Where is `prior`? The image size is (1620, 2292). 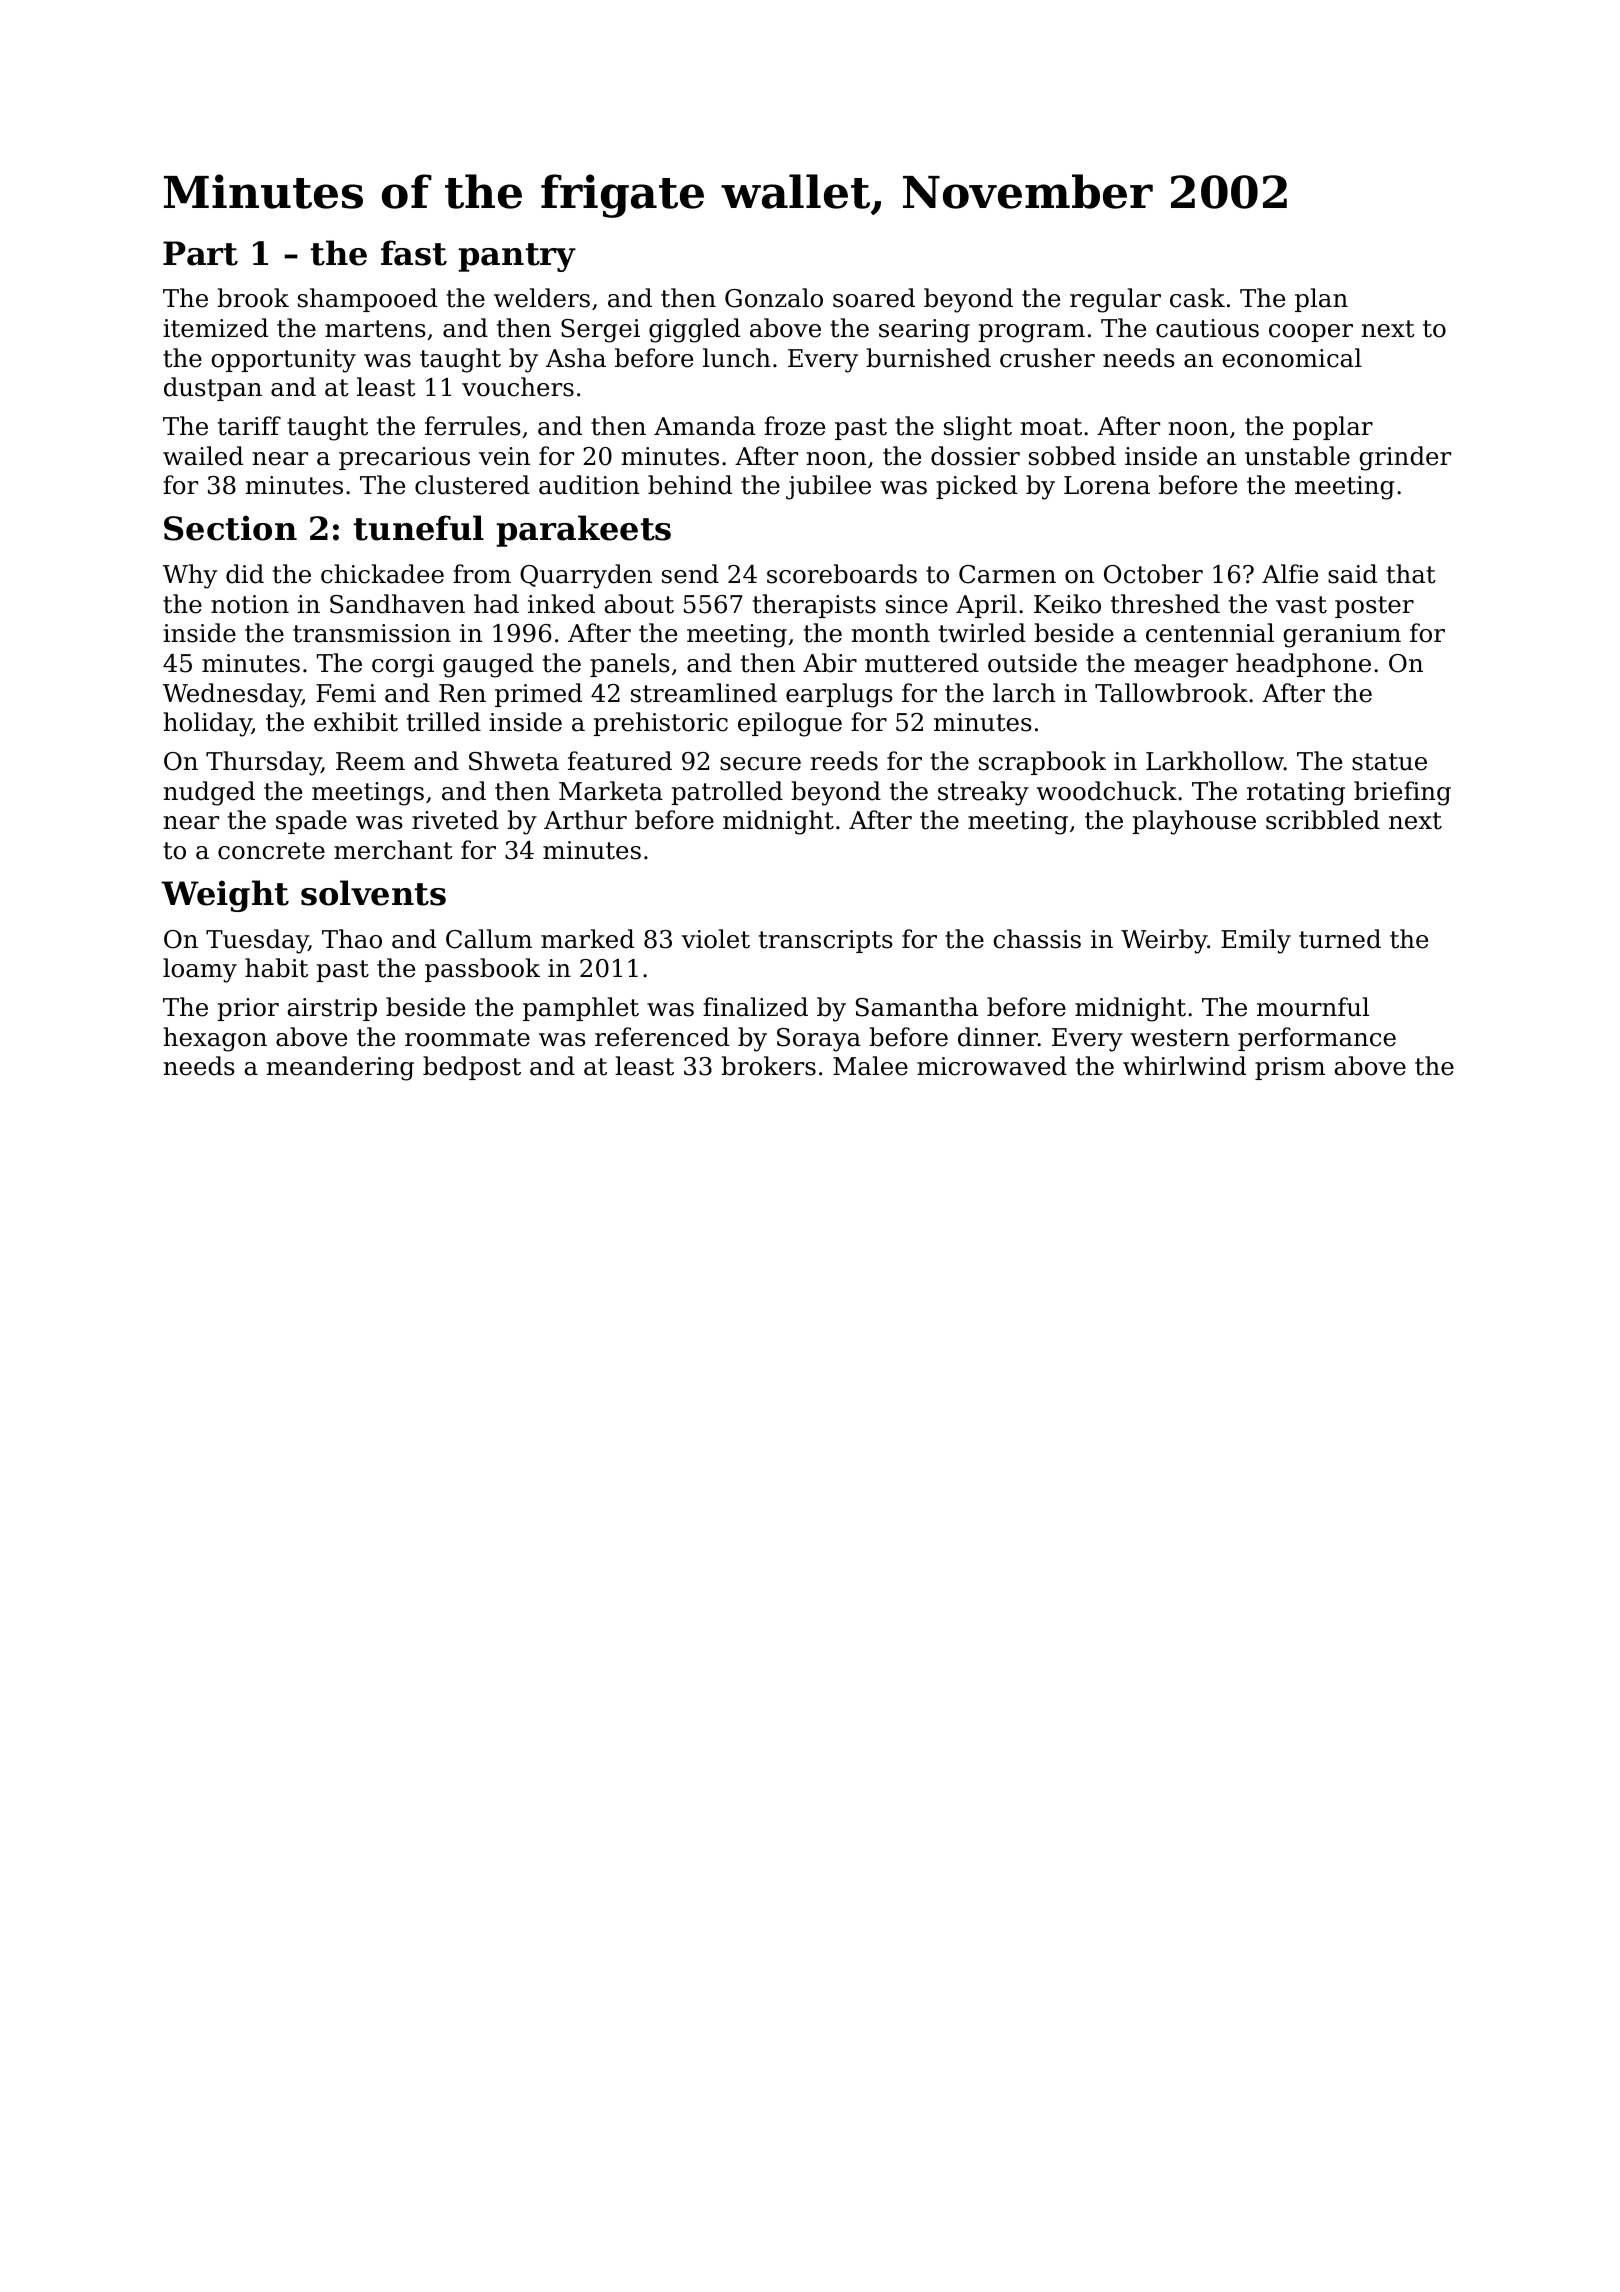
prior is located at coordinates (248, 1009).
